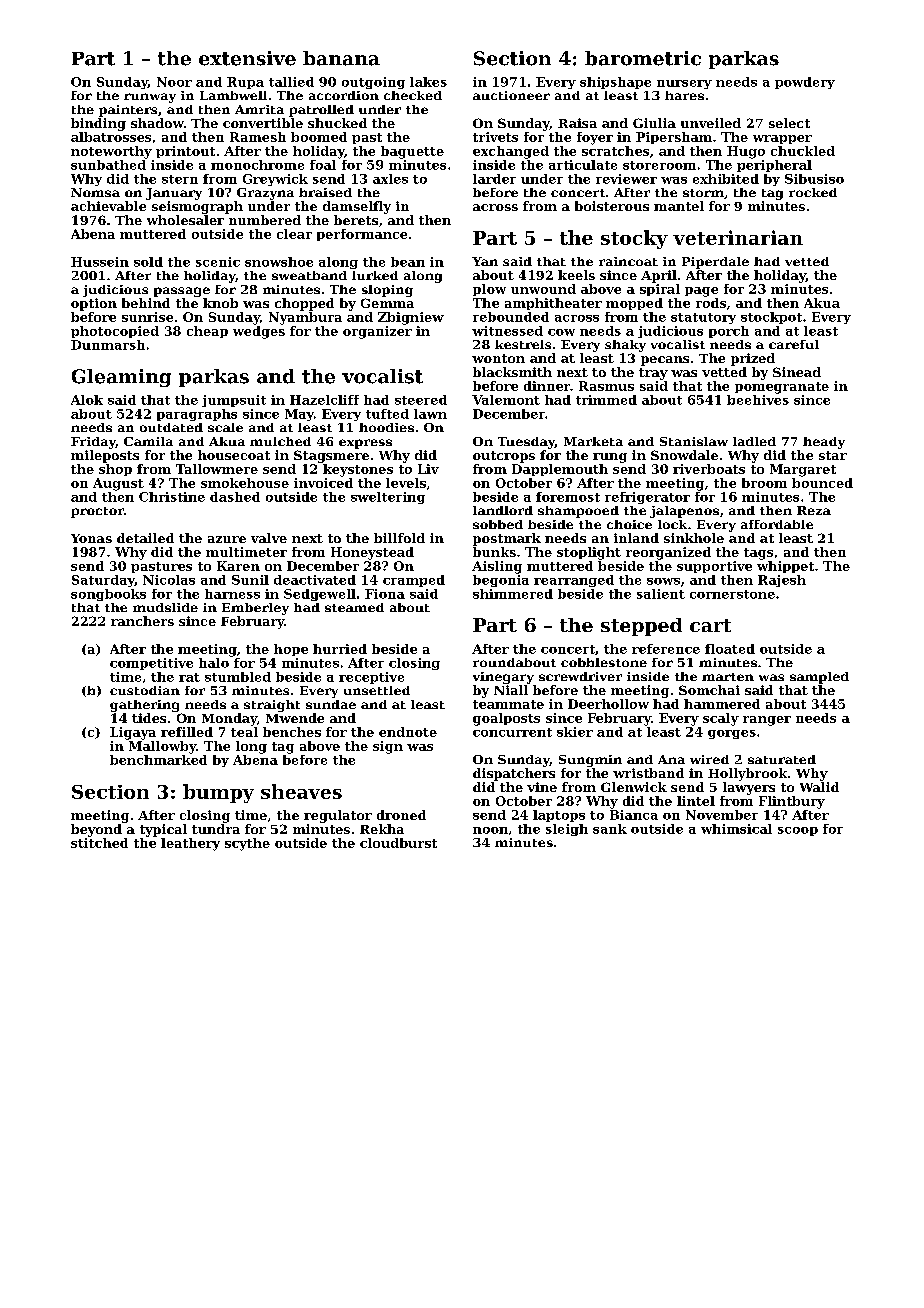 This screenshot has height=1308, width=924. Describe the element at coordinates (643, 58) in the screenshot. I see `barometric` at that location.
